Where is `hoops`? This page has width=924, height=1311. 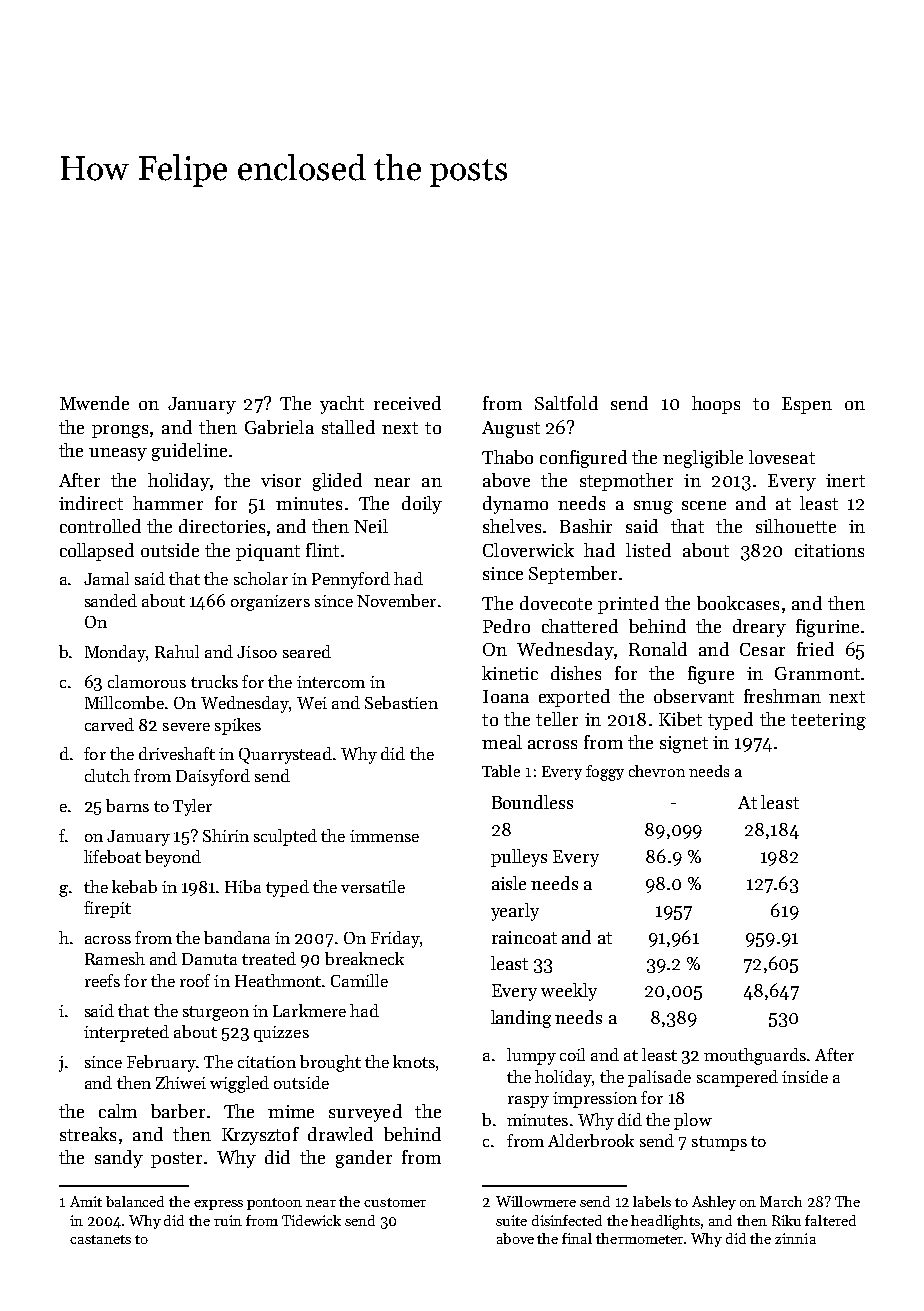
hoops is located at coordinates (716, 405).
